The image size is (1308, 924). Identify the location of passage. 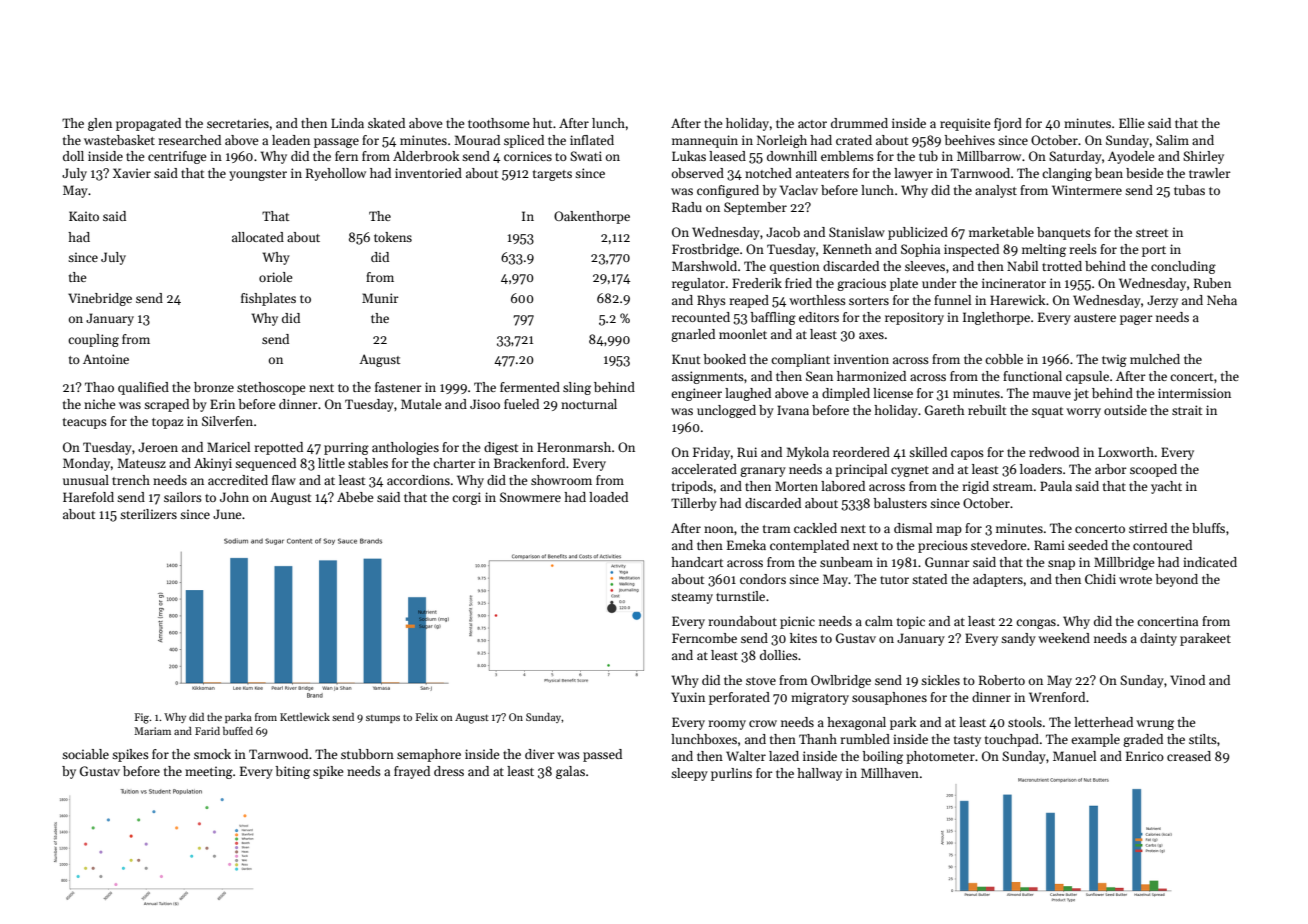
(336, 143).
